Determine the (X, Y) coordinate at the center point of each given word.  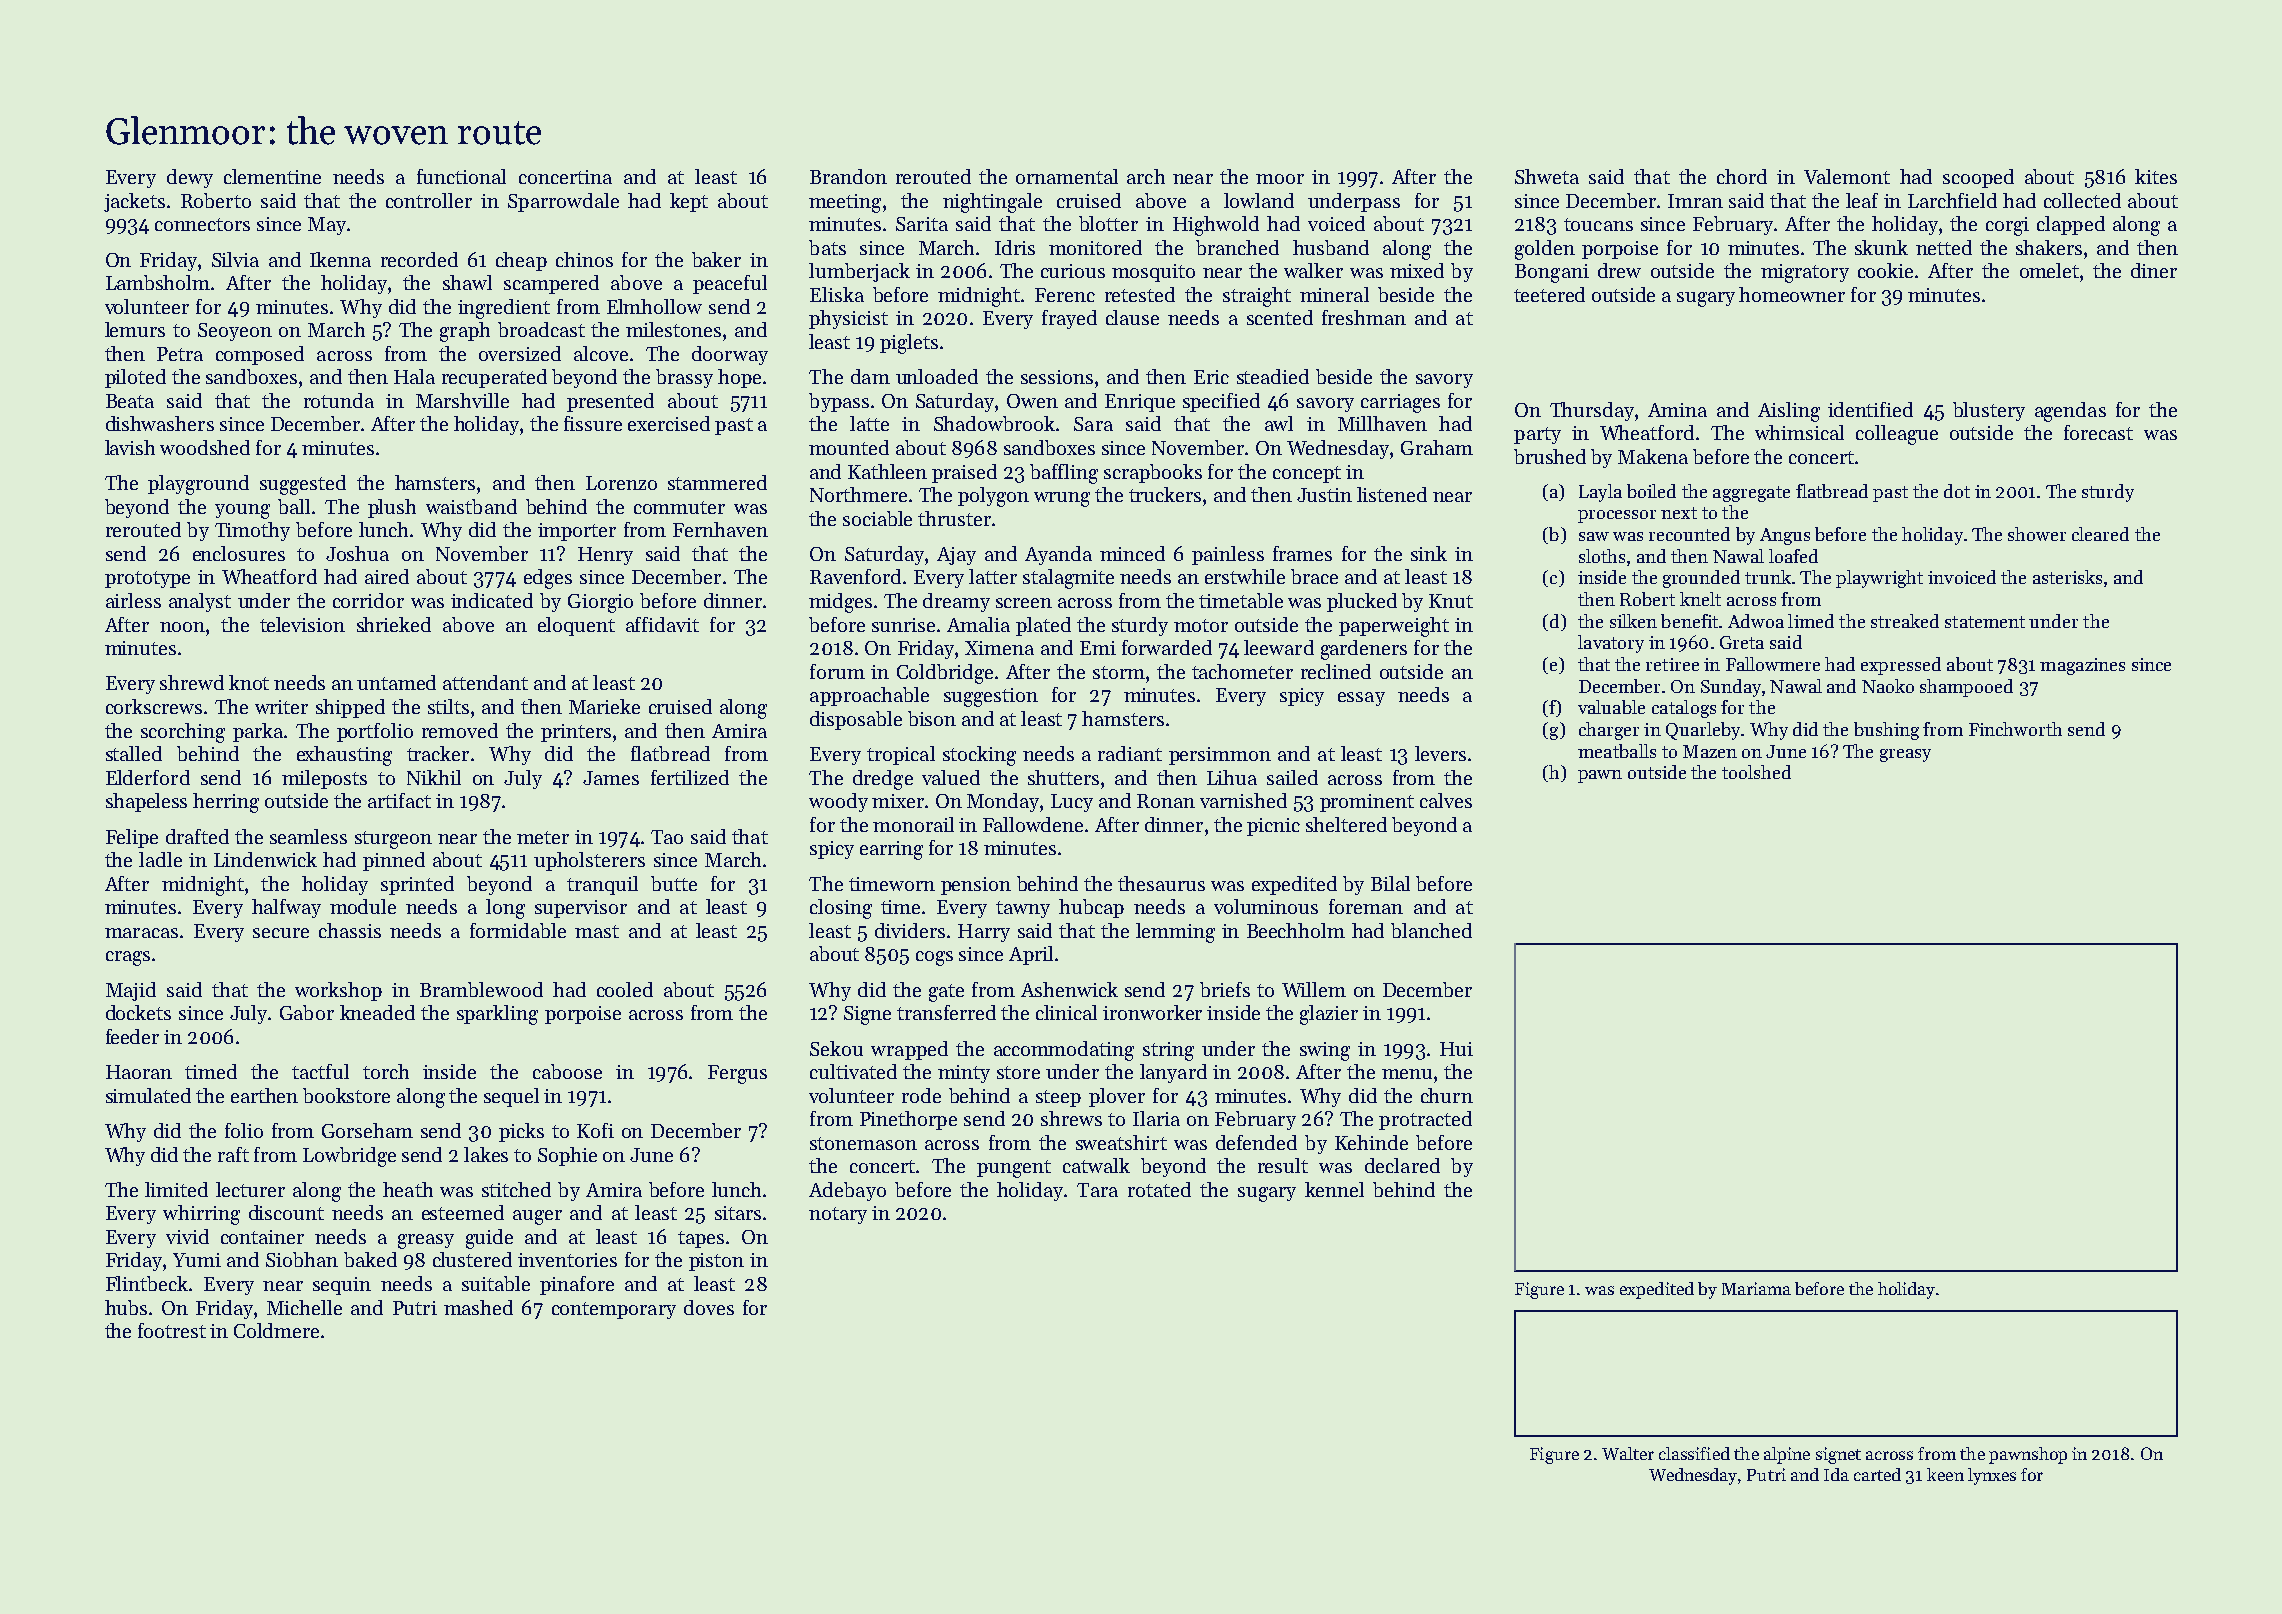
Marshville (462, 400)
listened (1392, 494)
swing (1325, 1051)
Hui (1456, 1049)
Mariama (1756, 1288)
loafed (1793, 556)
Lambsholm (158, 282)
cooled (625, 989)
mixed (1417, 270)
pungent (1014, 1169)
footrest (172, 1330)
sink (1429, 553)
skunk (1881, 247)
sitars (738, 1213)
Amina (1677, 410)
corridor (368, 600)
